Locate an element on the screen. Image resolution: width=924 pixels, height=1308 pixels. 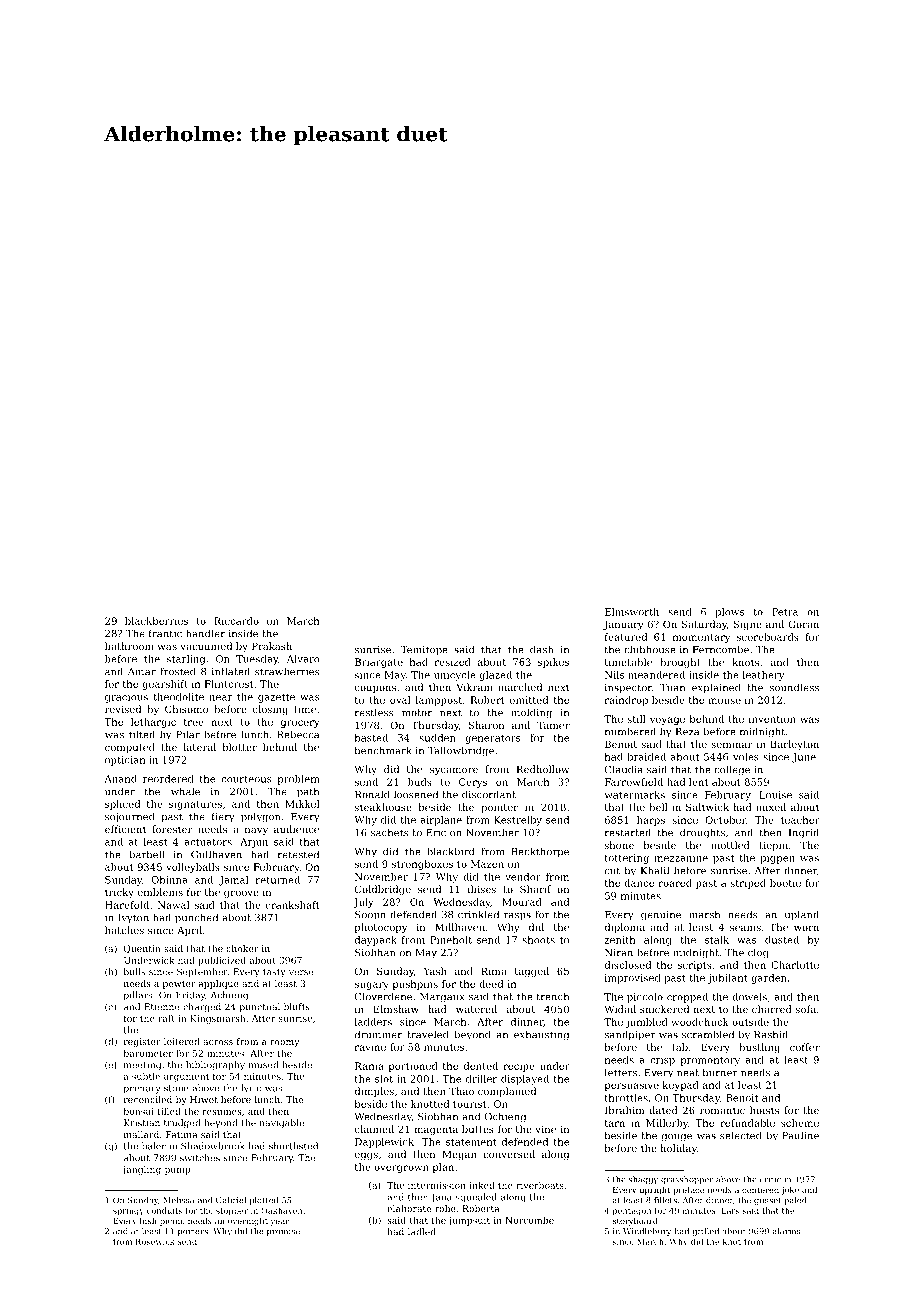
trench is located at coordinates (553, 996).
